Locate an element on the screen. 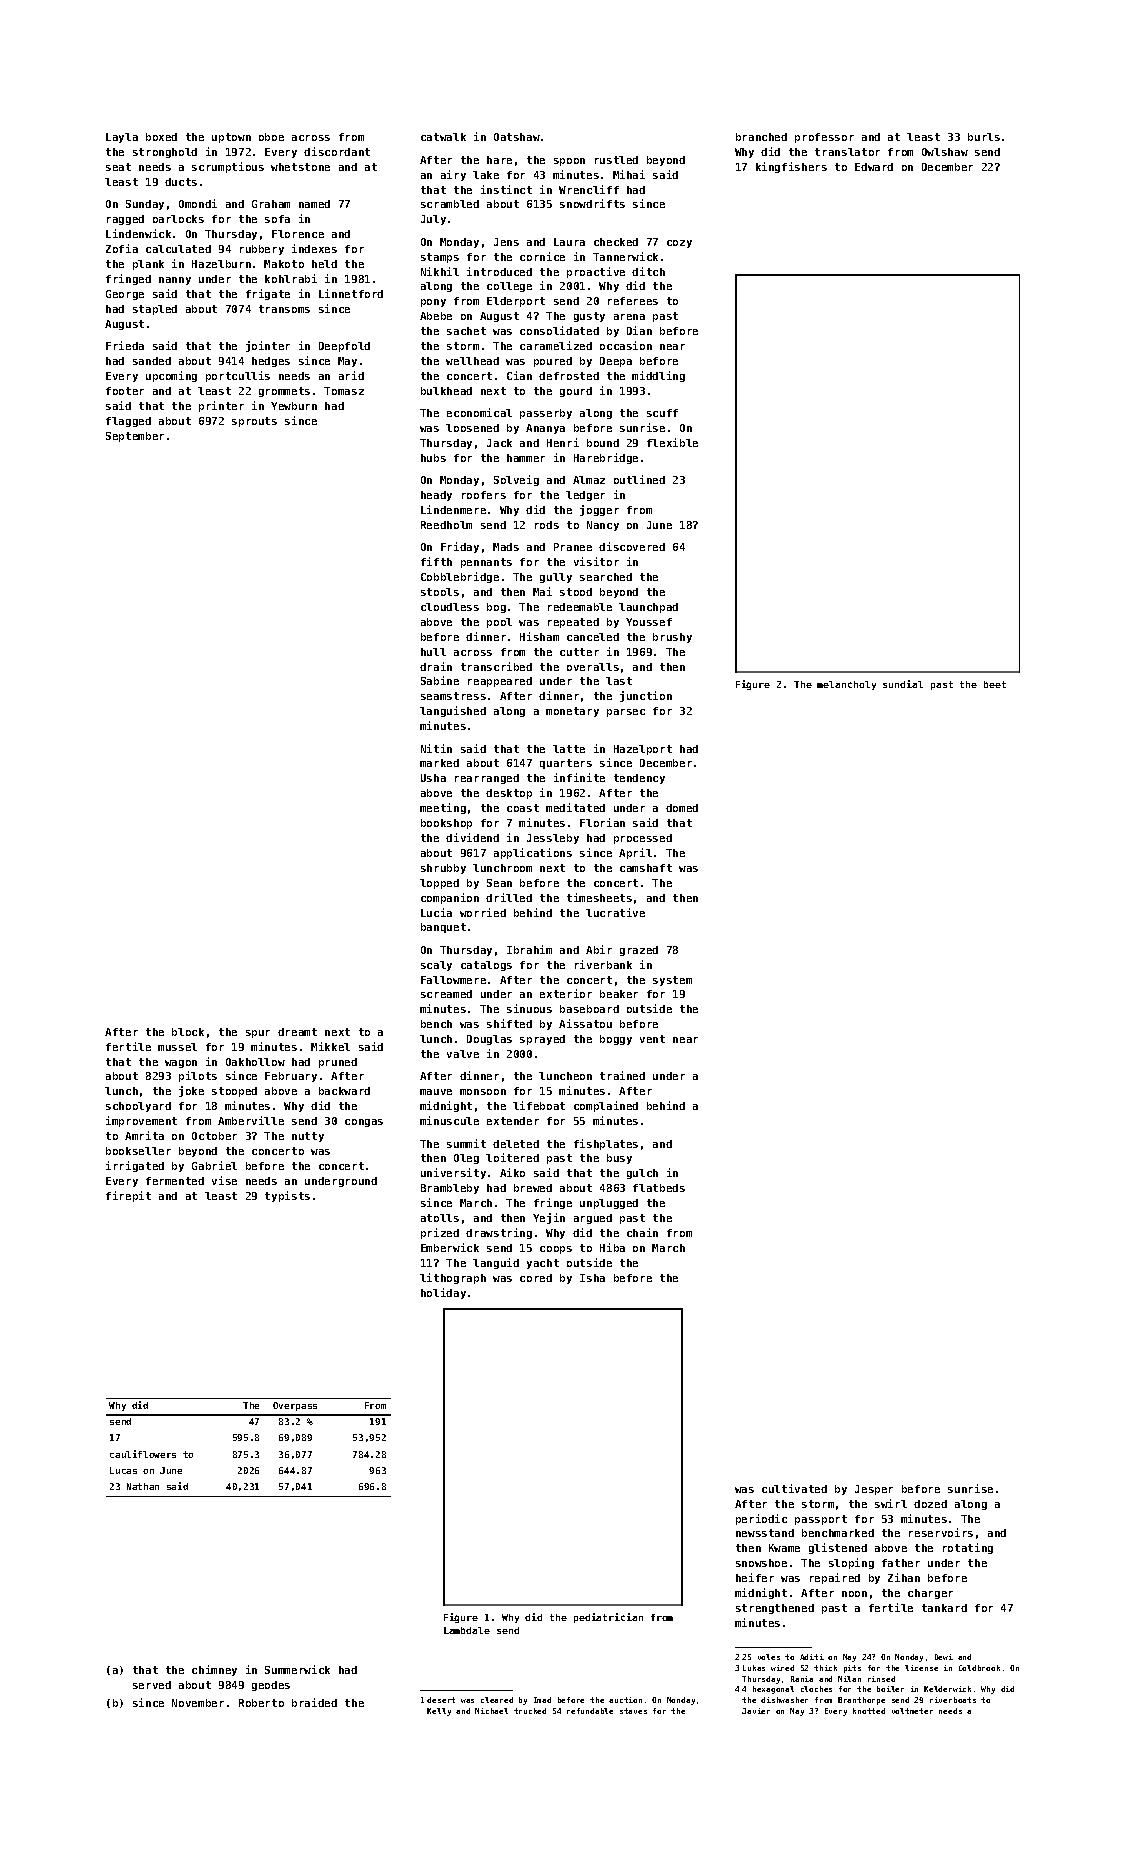 Image resolution: width=1126 pixels, height=1855 pixels. last is located at coordinates (619, 681).
